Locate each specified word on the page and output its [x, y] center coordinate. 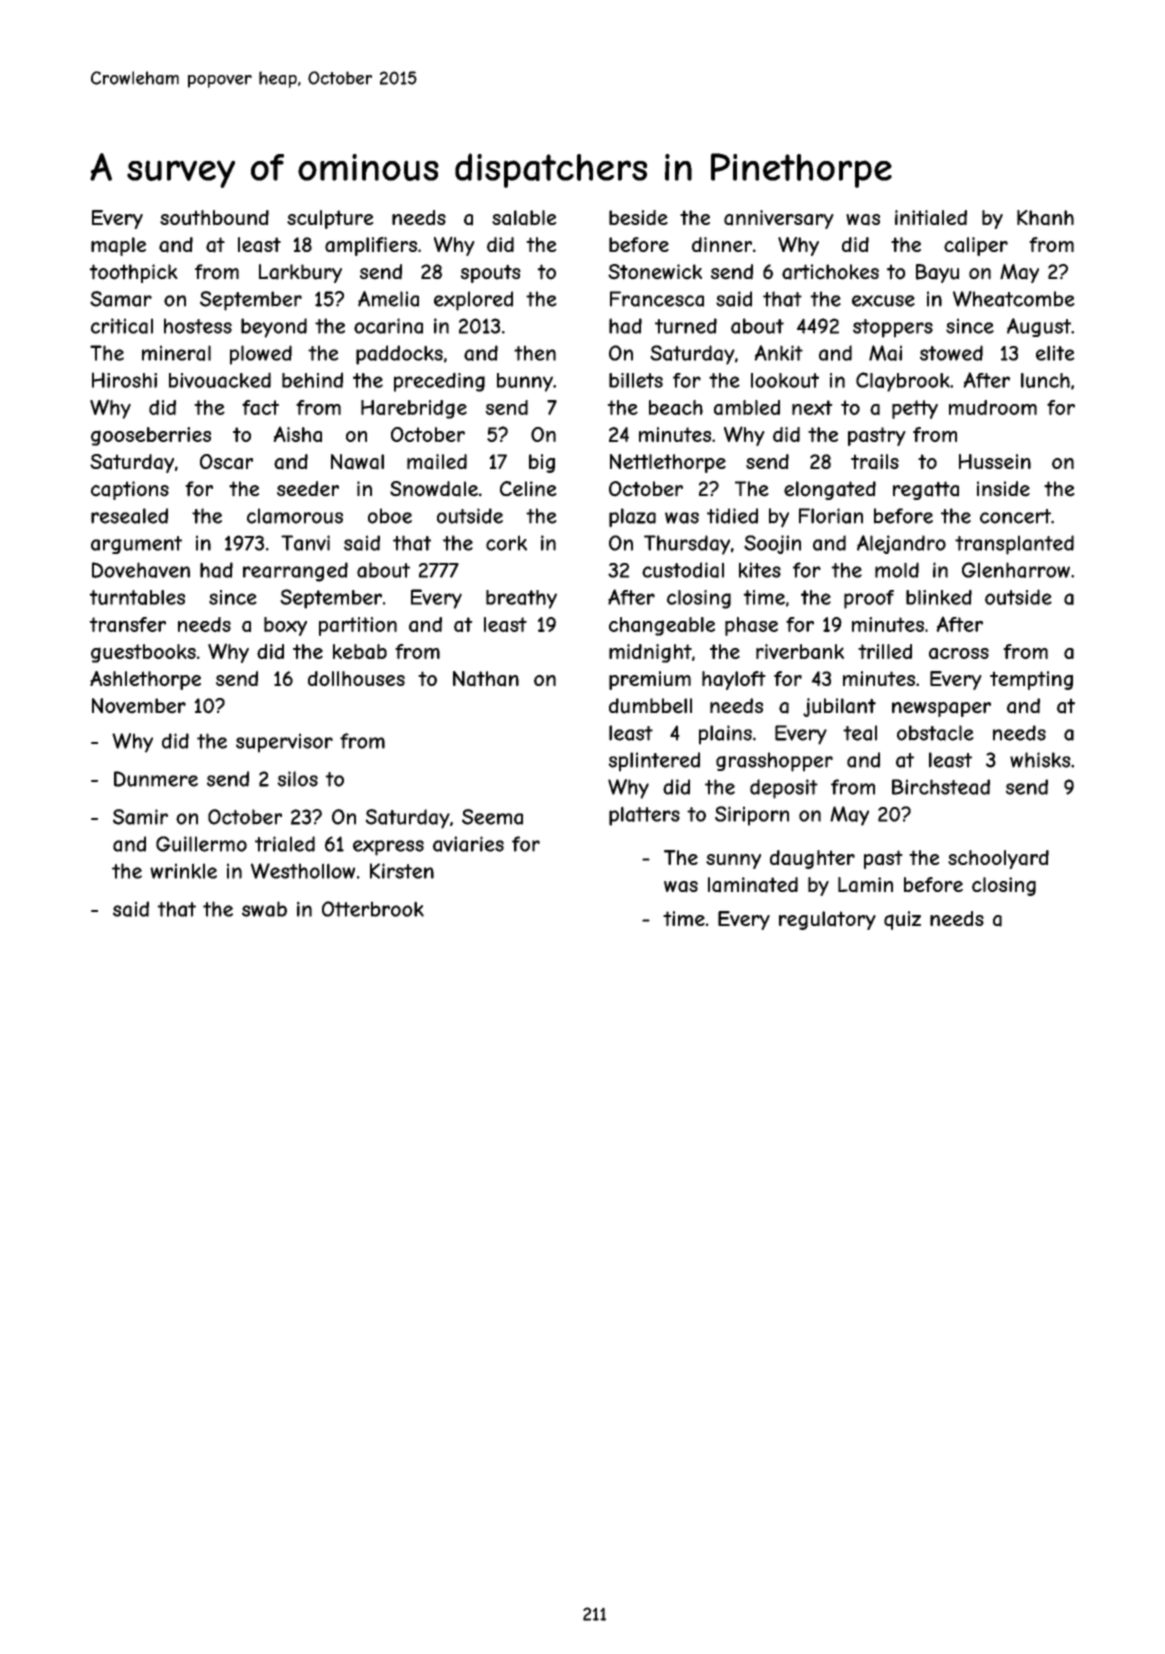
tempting [1031, 680]
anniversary [779, 219]
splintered [654, 762]
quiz [902, 920]
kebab [360, 651]
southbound [214, 217]
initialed [931, 218]
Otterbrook [373, 909]
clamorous [295, 516]
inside [1003, 489]
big [542, 463]
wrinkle [183, 871]
